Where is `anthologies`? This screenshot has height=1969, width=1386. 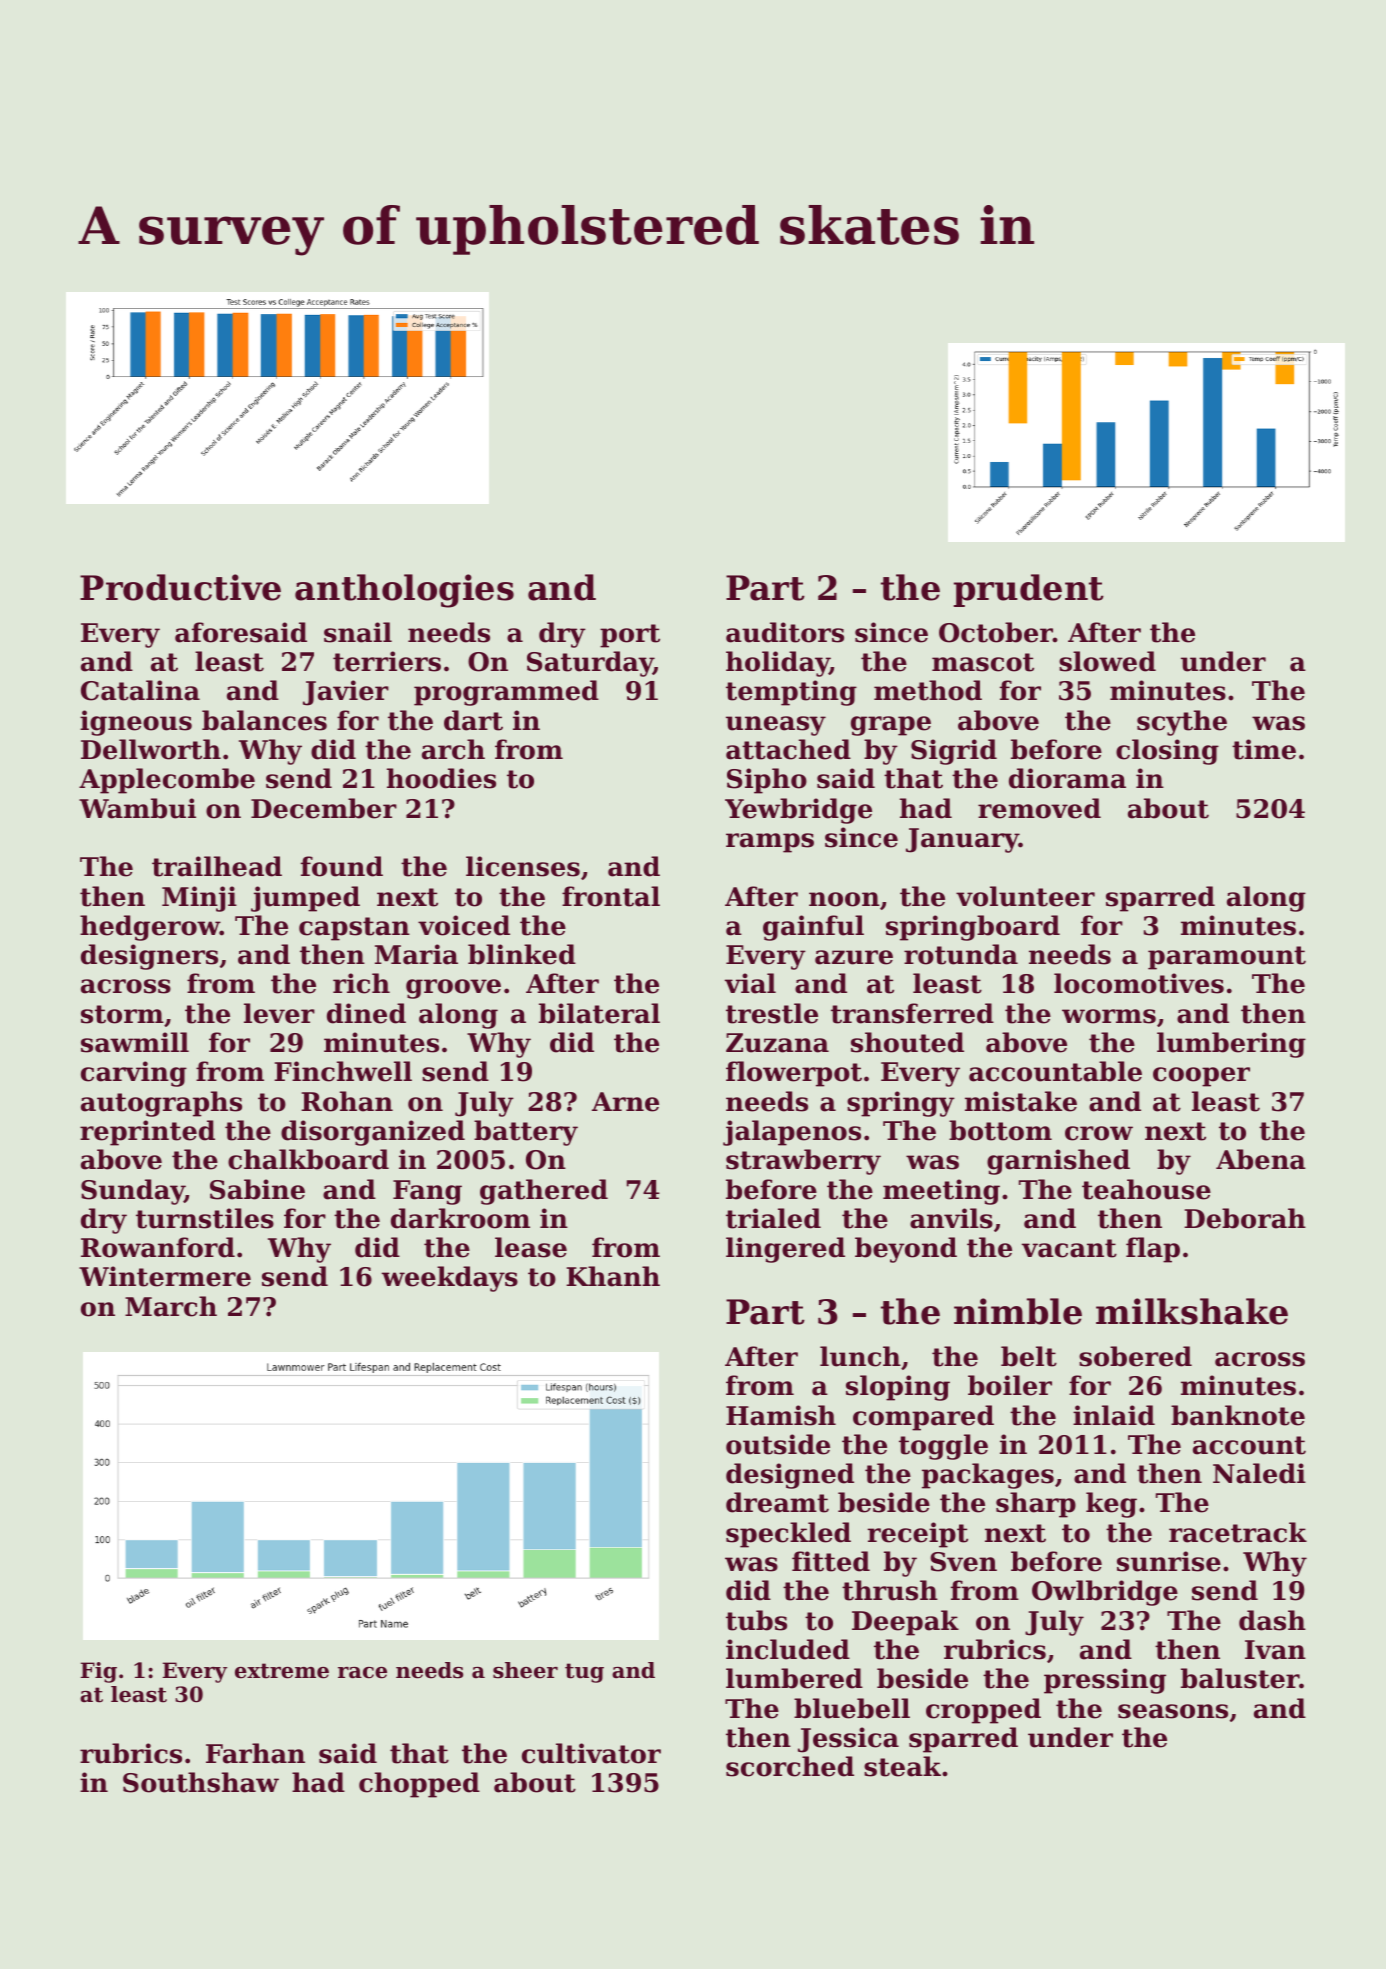 anthologies is located at coordinates (404, 591).
